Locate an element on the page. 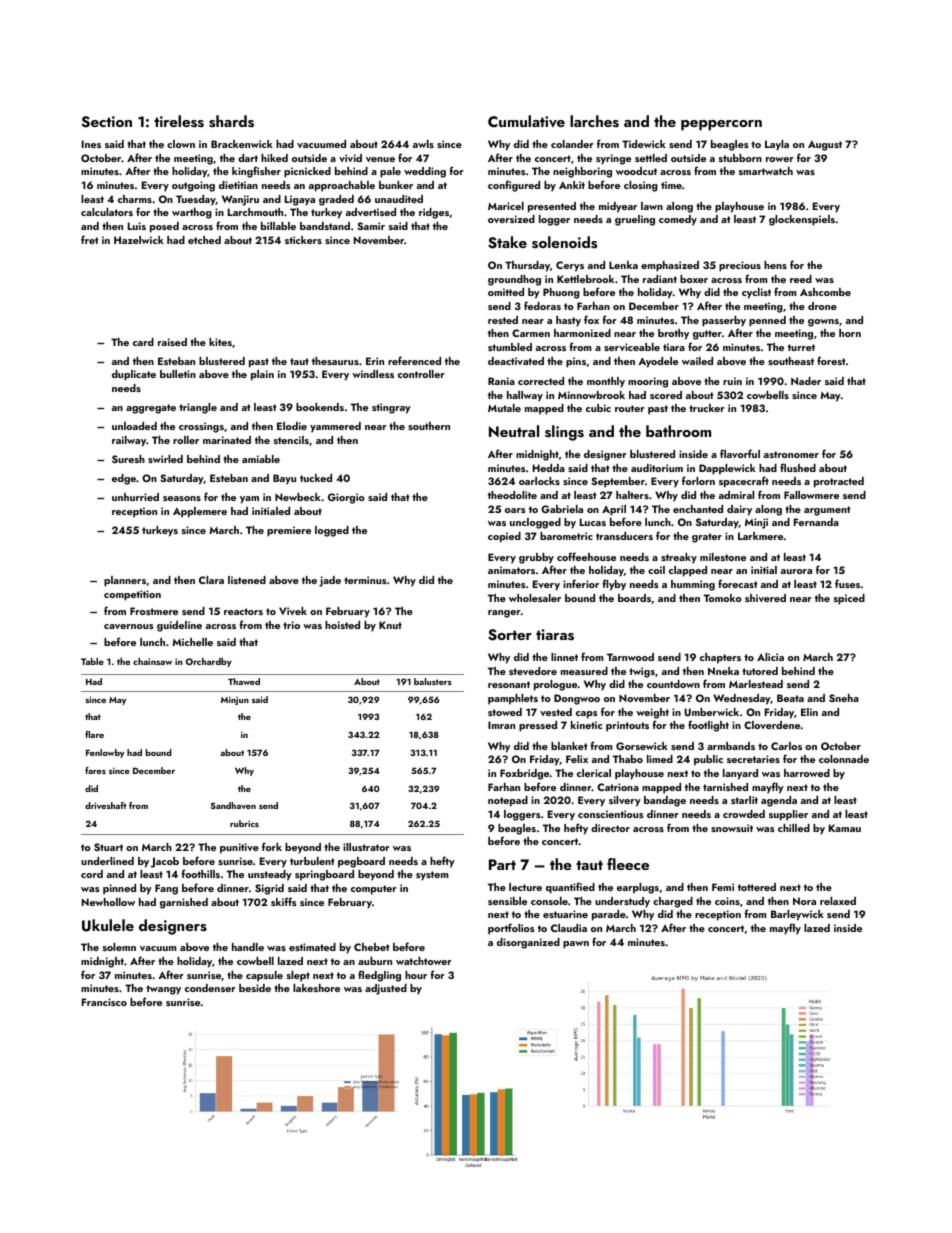  argument is located at coordinates (827, 511).
